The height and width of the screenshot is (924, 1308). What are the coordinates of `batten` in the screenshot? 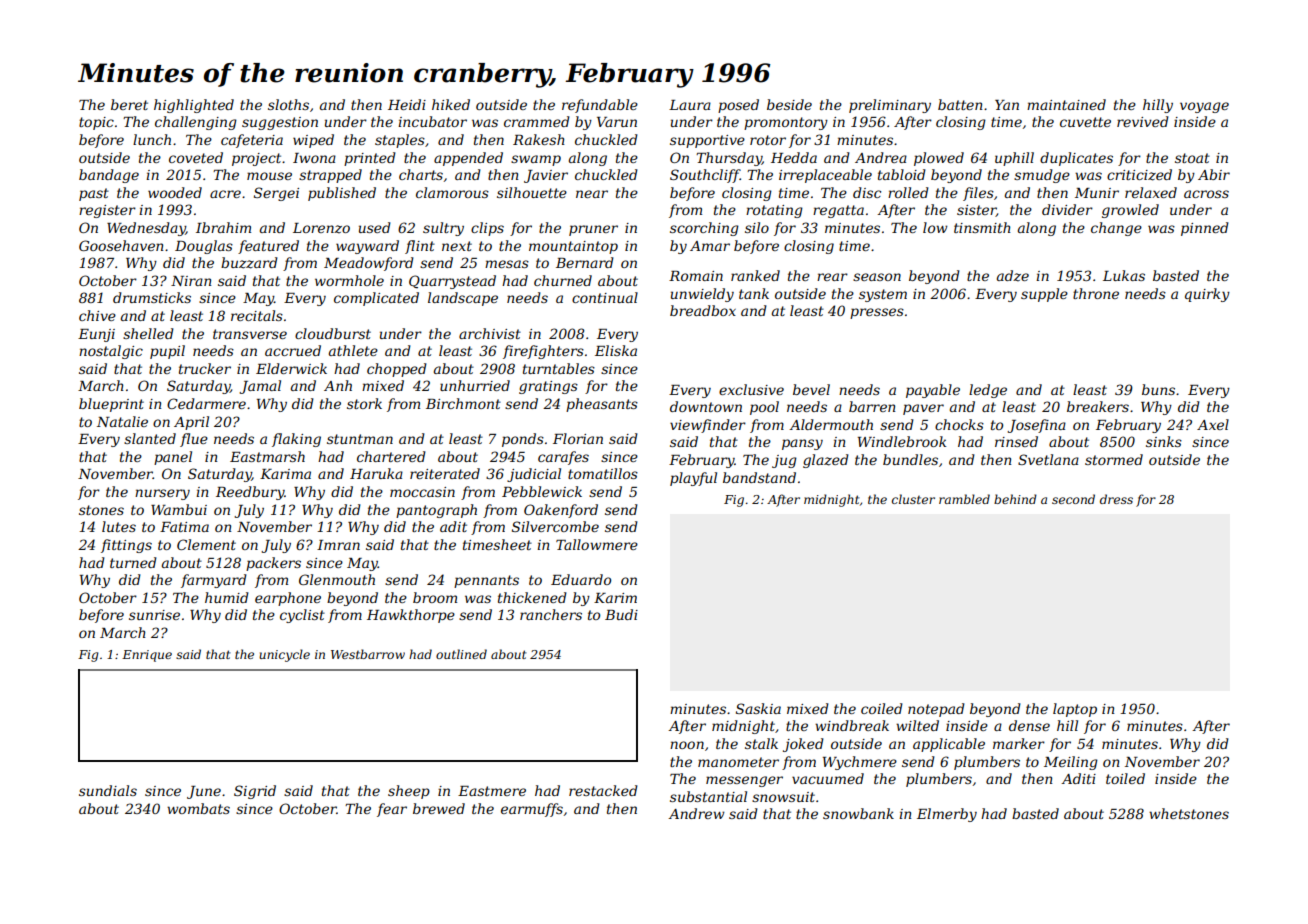 It's located at (960, 104).
